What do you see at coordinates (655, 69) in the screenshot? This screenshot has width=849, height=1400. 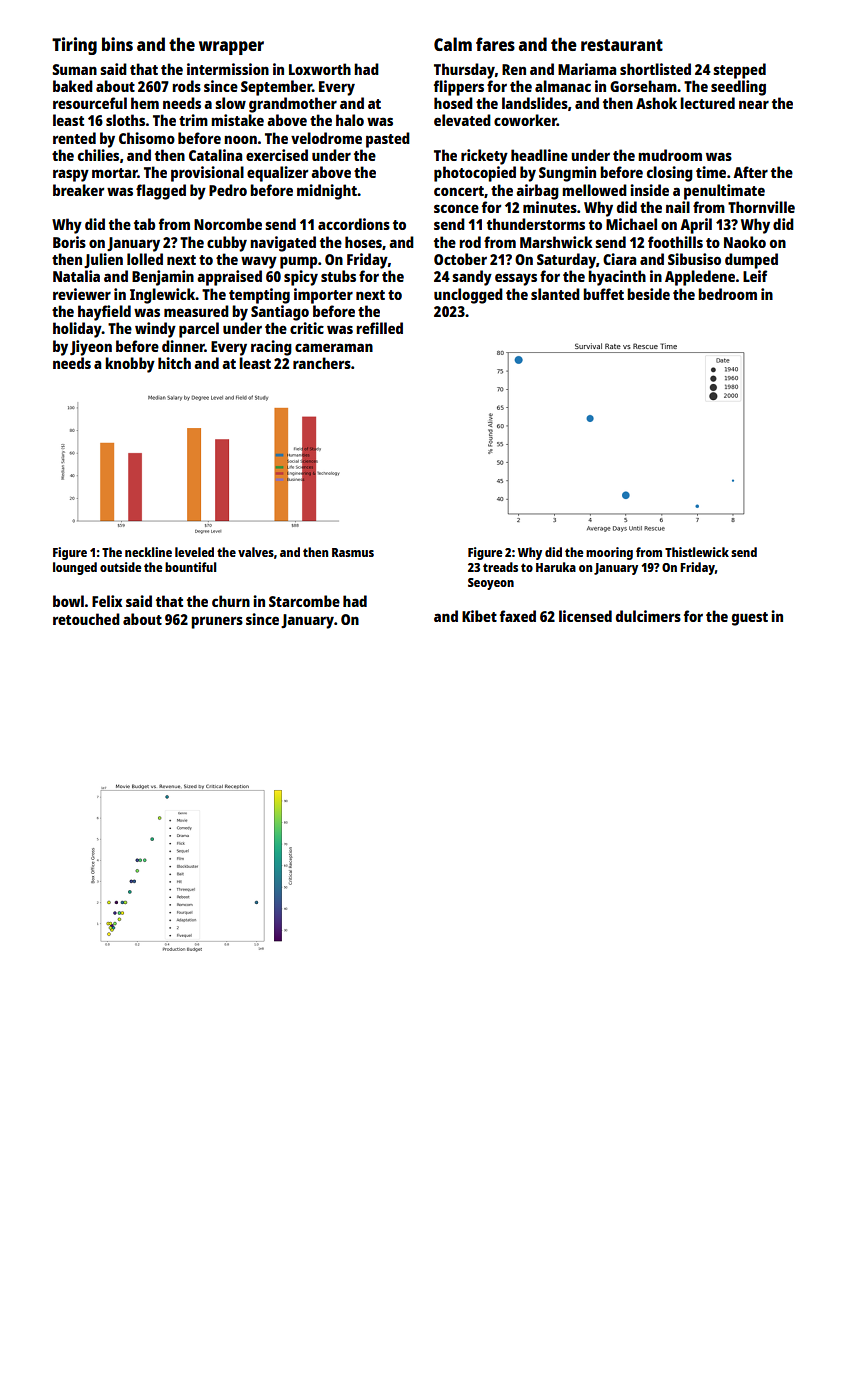 I see `shortlisted` at bounding box center [655, 69].
